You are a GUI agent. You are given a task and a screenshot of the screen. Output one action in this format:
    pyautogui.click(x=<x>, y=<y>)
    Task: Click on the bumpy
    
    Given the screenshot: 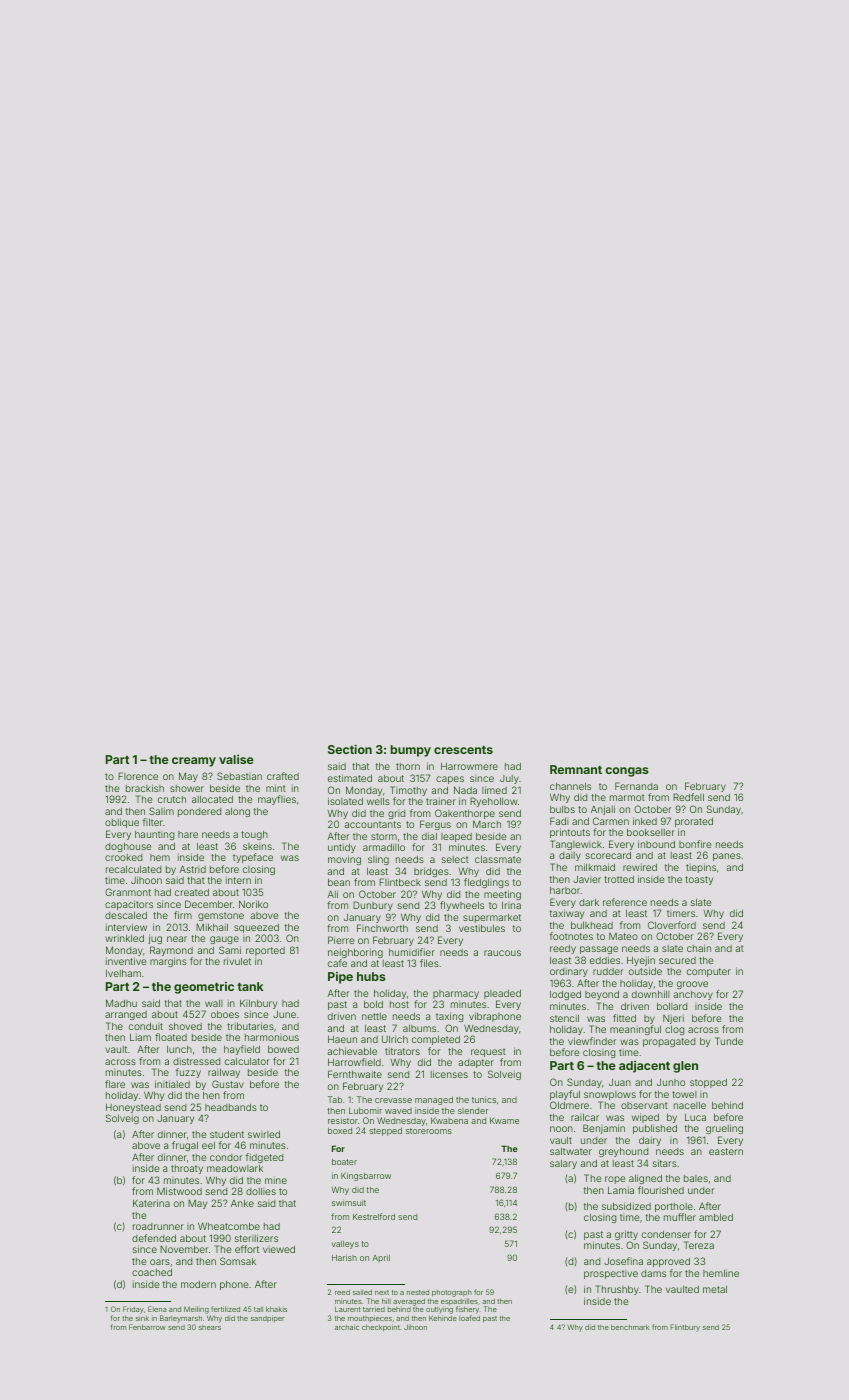 What is the action you would take?
    pyautogui.click(x=411, y=751)
